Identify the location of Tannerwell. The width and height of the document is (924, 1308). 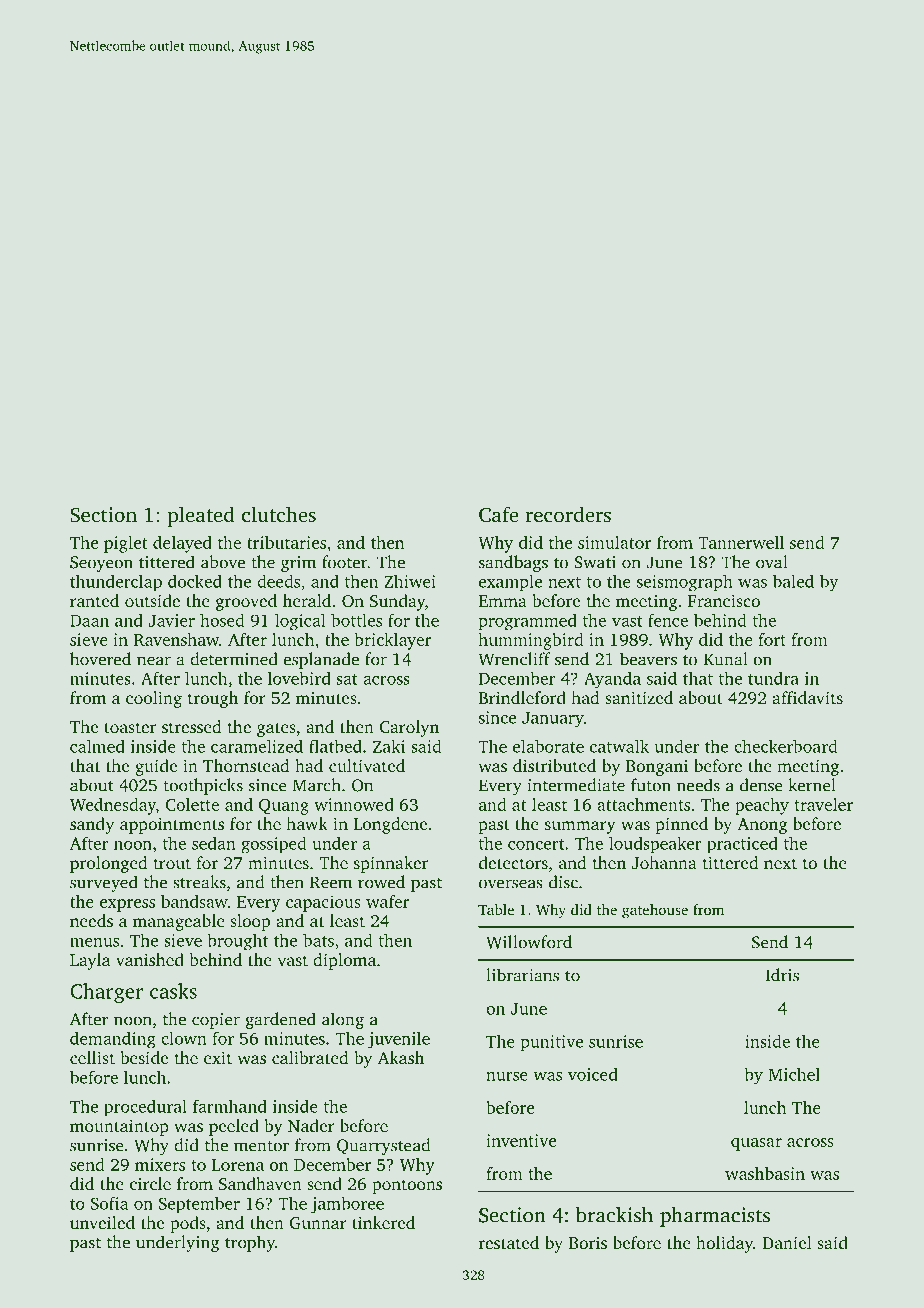
(741, 542).
